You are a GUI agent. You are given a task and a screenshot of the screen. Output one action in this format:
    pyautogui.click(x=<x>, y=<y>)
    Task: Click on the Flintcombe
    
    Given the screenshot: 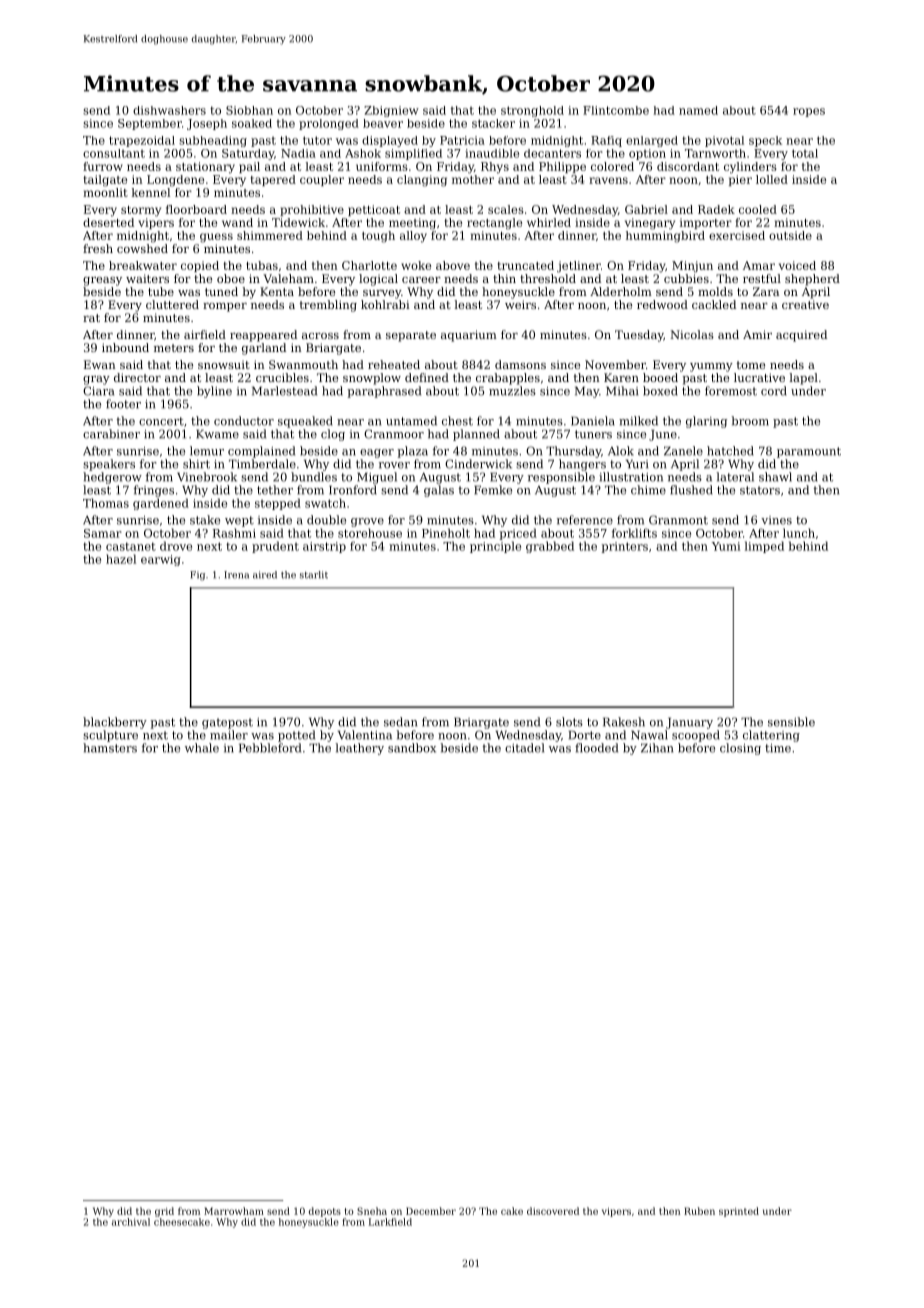 What is the action you would take?
    pyautogui.click(x=616, y=110)
